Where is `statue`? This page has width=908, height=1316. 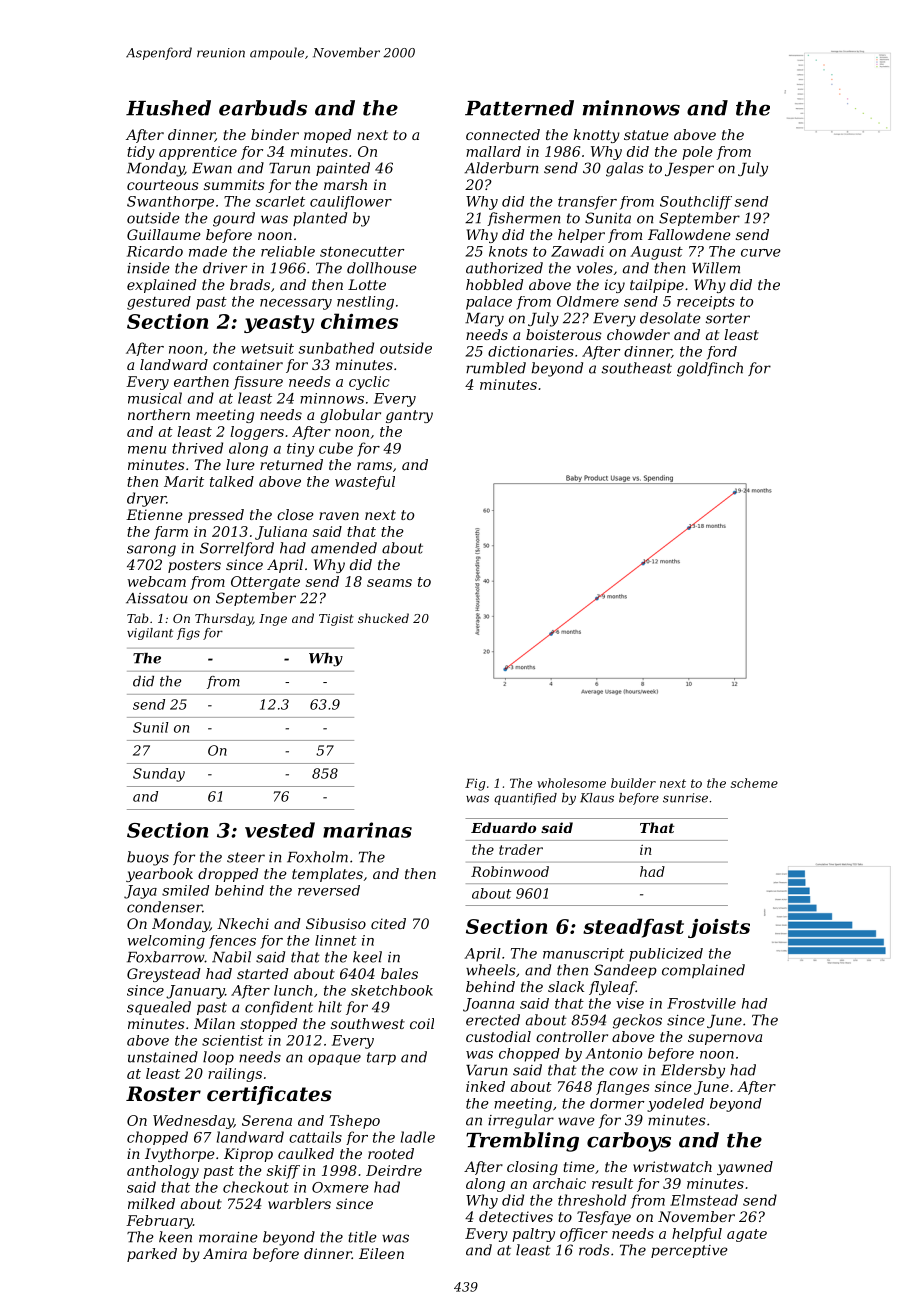
statue is located at coordinates (646, 135).
